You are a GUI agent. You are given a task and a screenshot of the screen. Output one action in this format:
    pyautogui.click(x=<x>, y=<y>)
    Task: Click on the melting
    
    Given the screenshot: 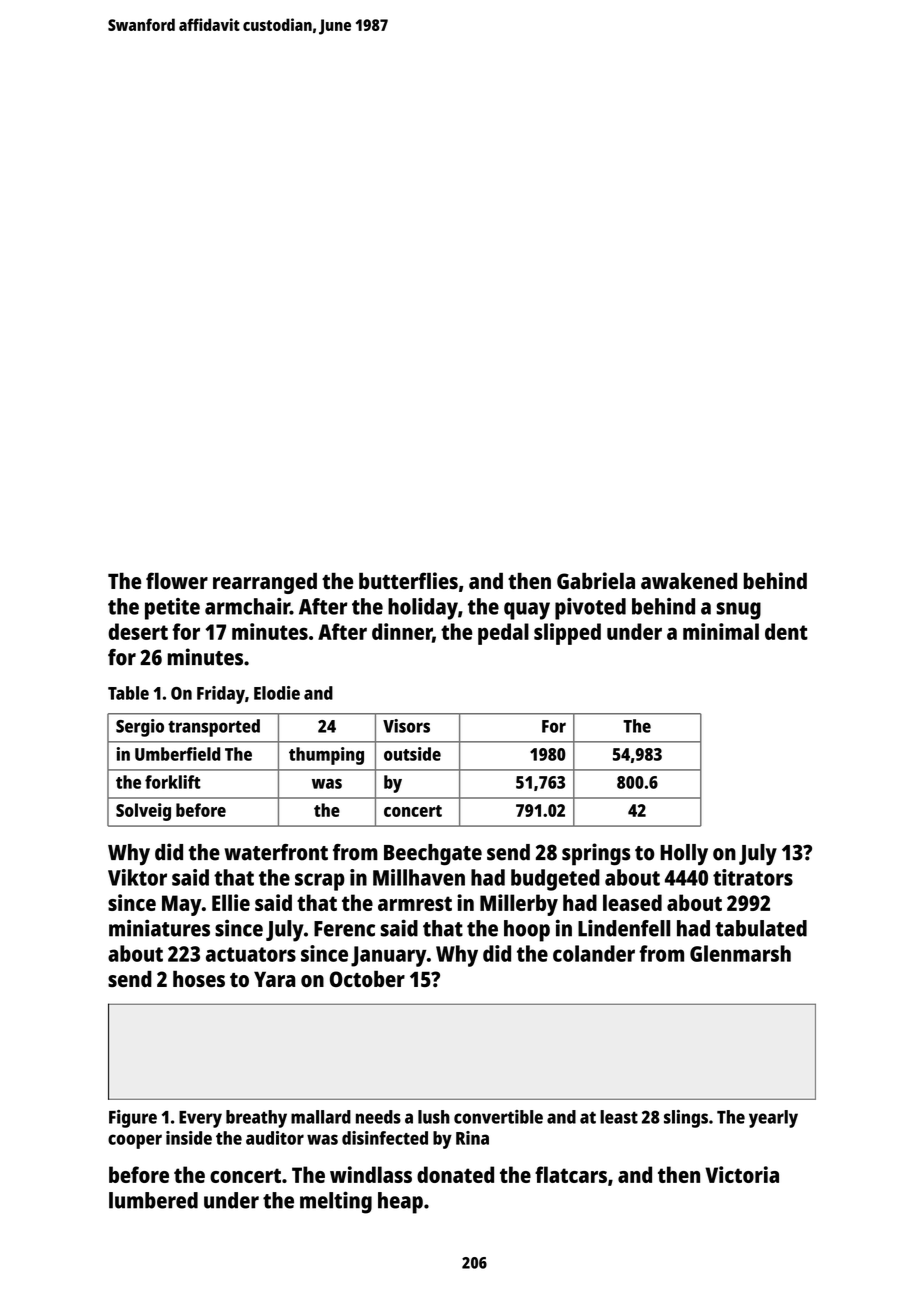 What is the action you would take?
    pyautogui.click(x=336, y=1202)
